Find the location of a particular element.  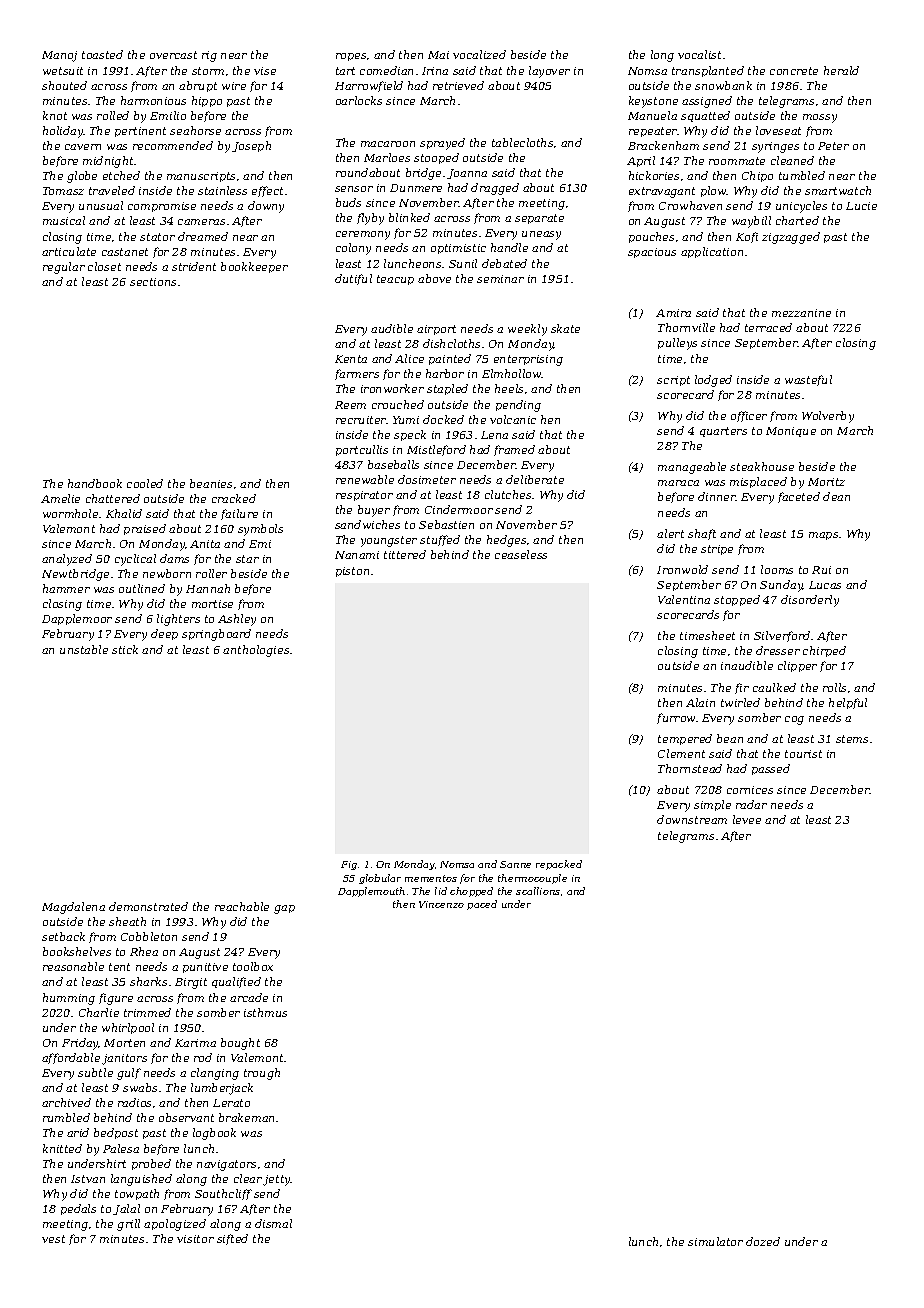

sifted is located at coordinates (232, 1239).
